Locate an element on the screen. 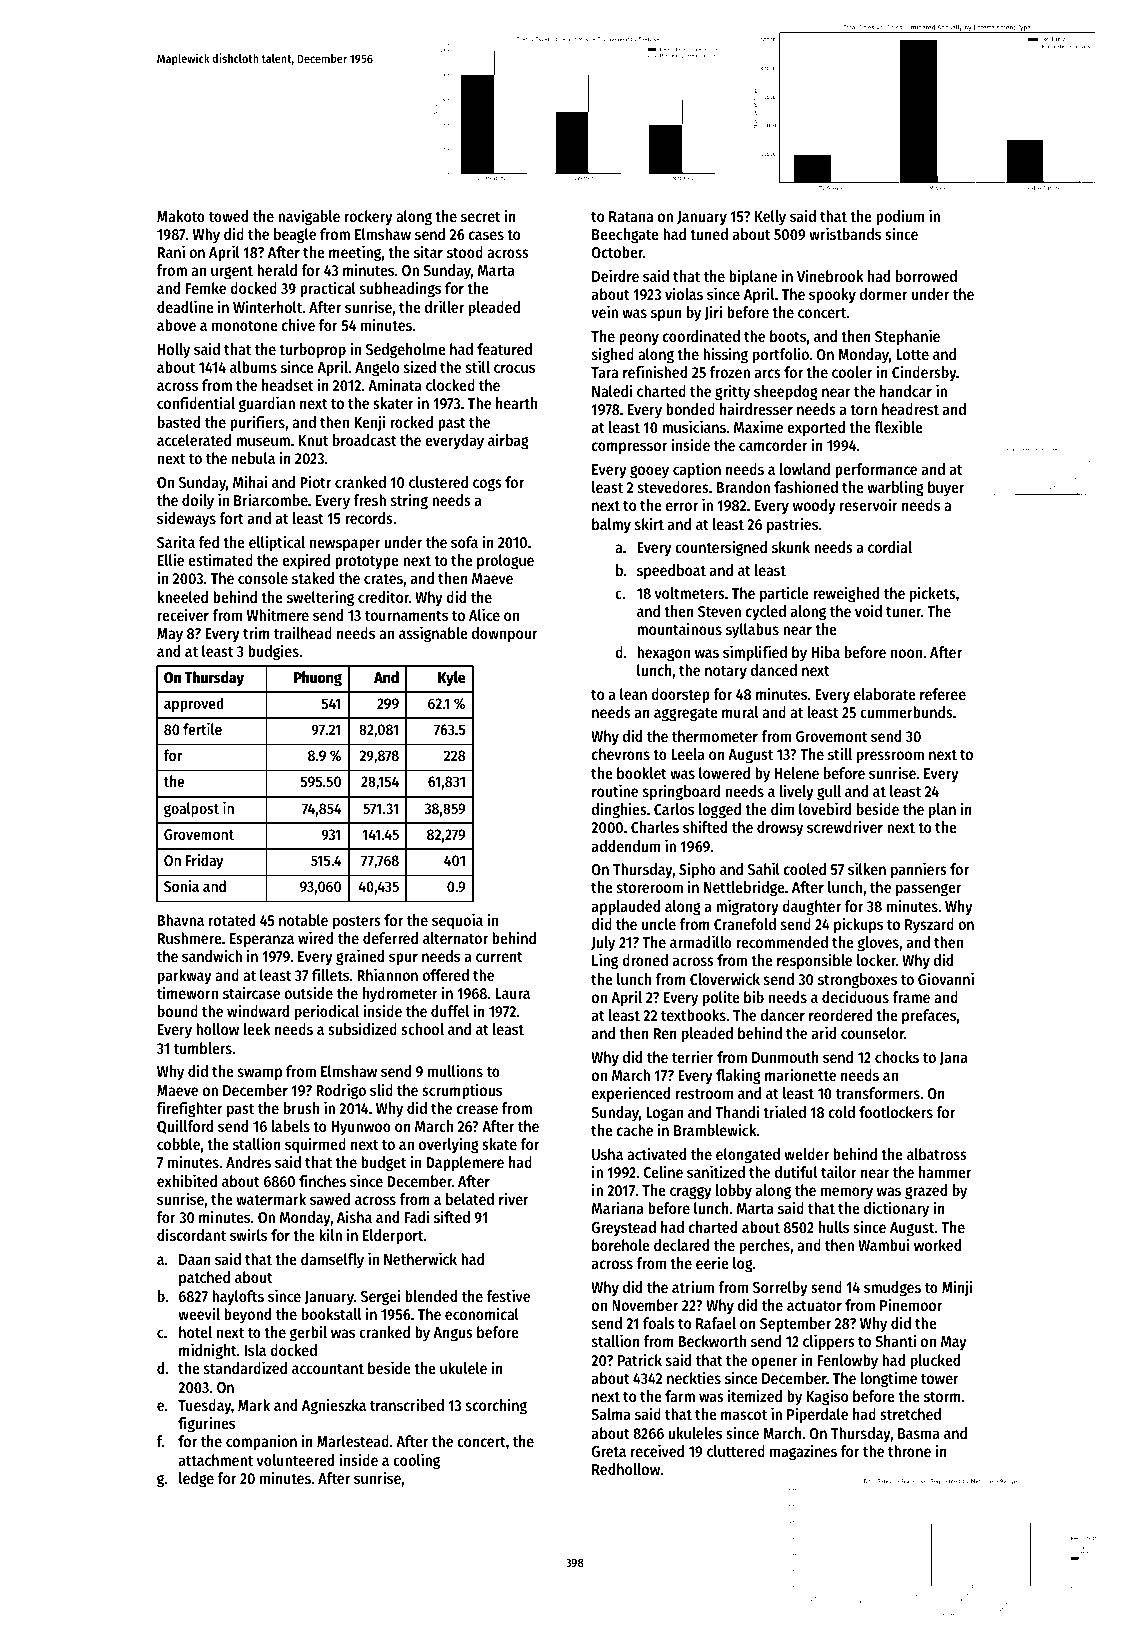 This screenshot has height=1639, width=1132. Minji is located at coordinates (957, 1288).
